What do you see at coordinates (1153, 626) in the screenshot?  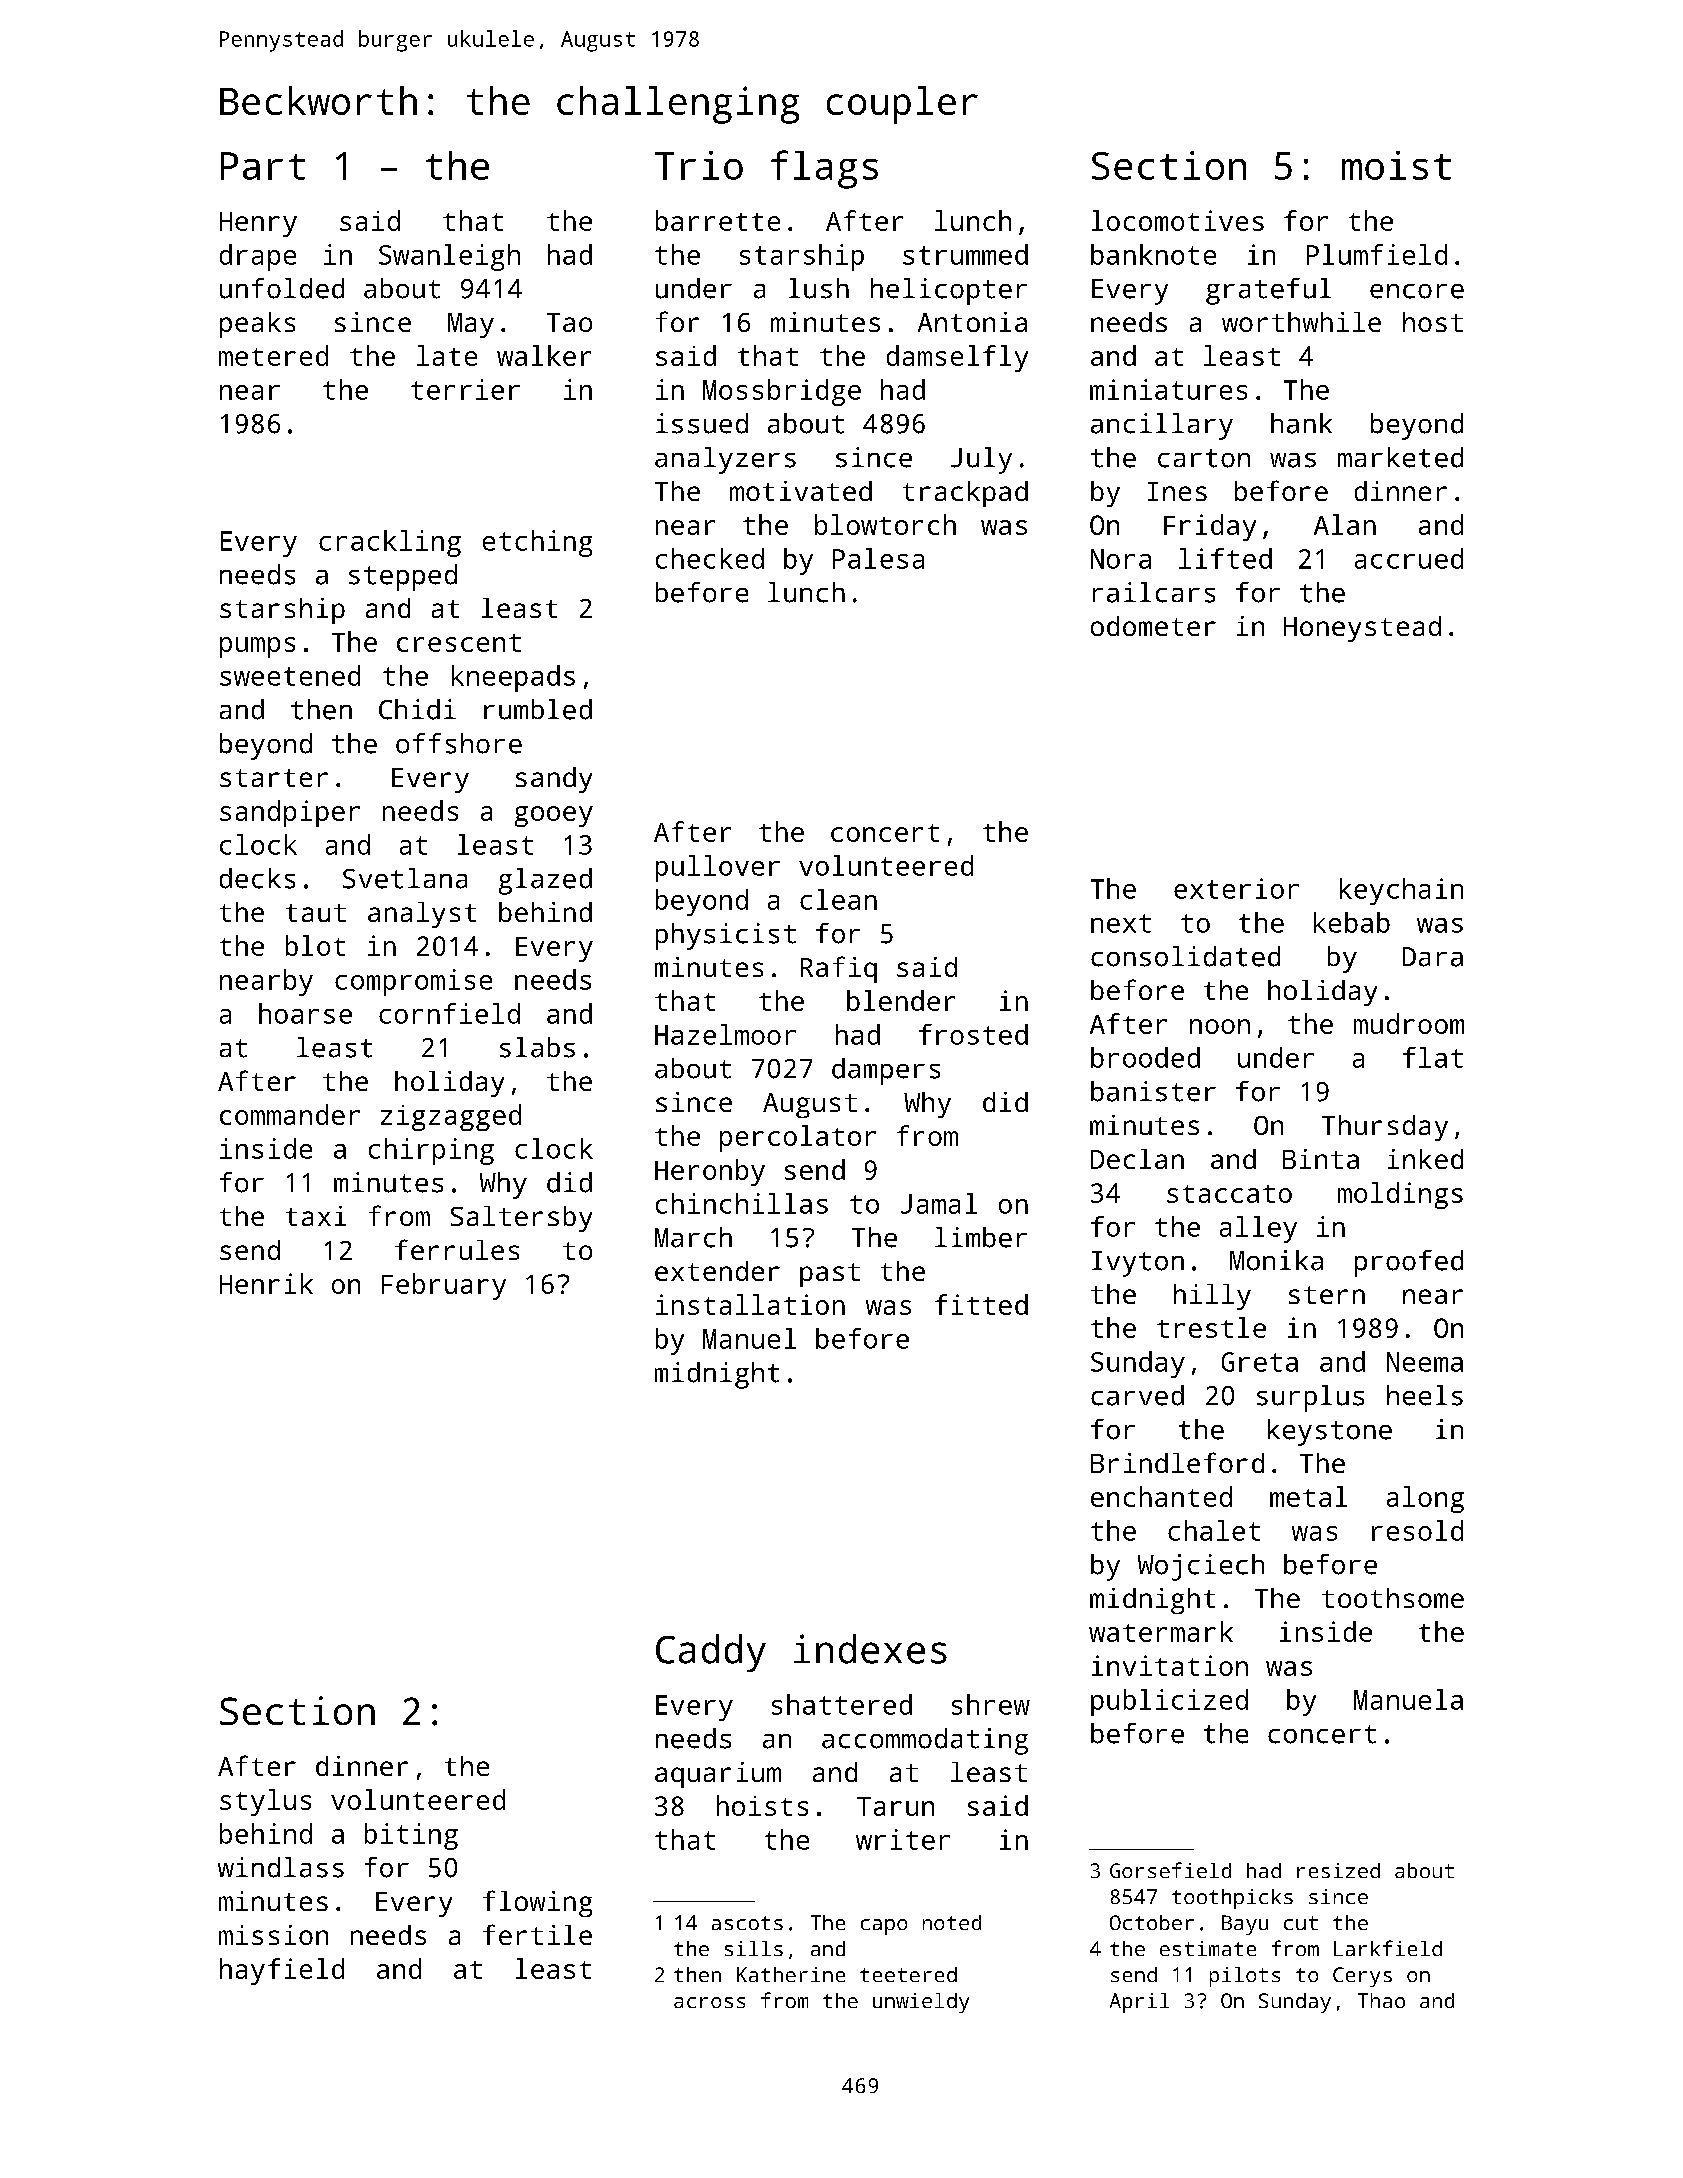 I see `odometer` at bounding box center [1153, 626].
